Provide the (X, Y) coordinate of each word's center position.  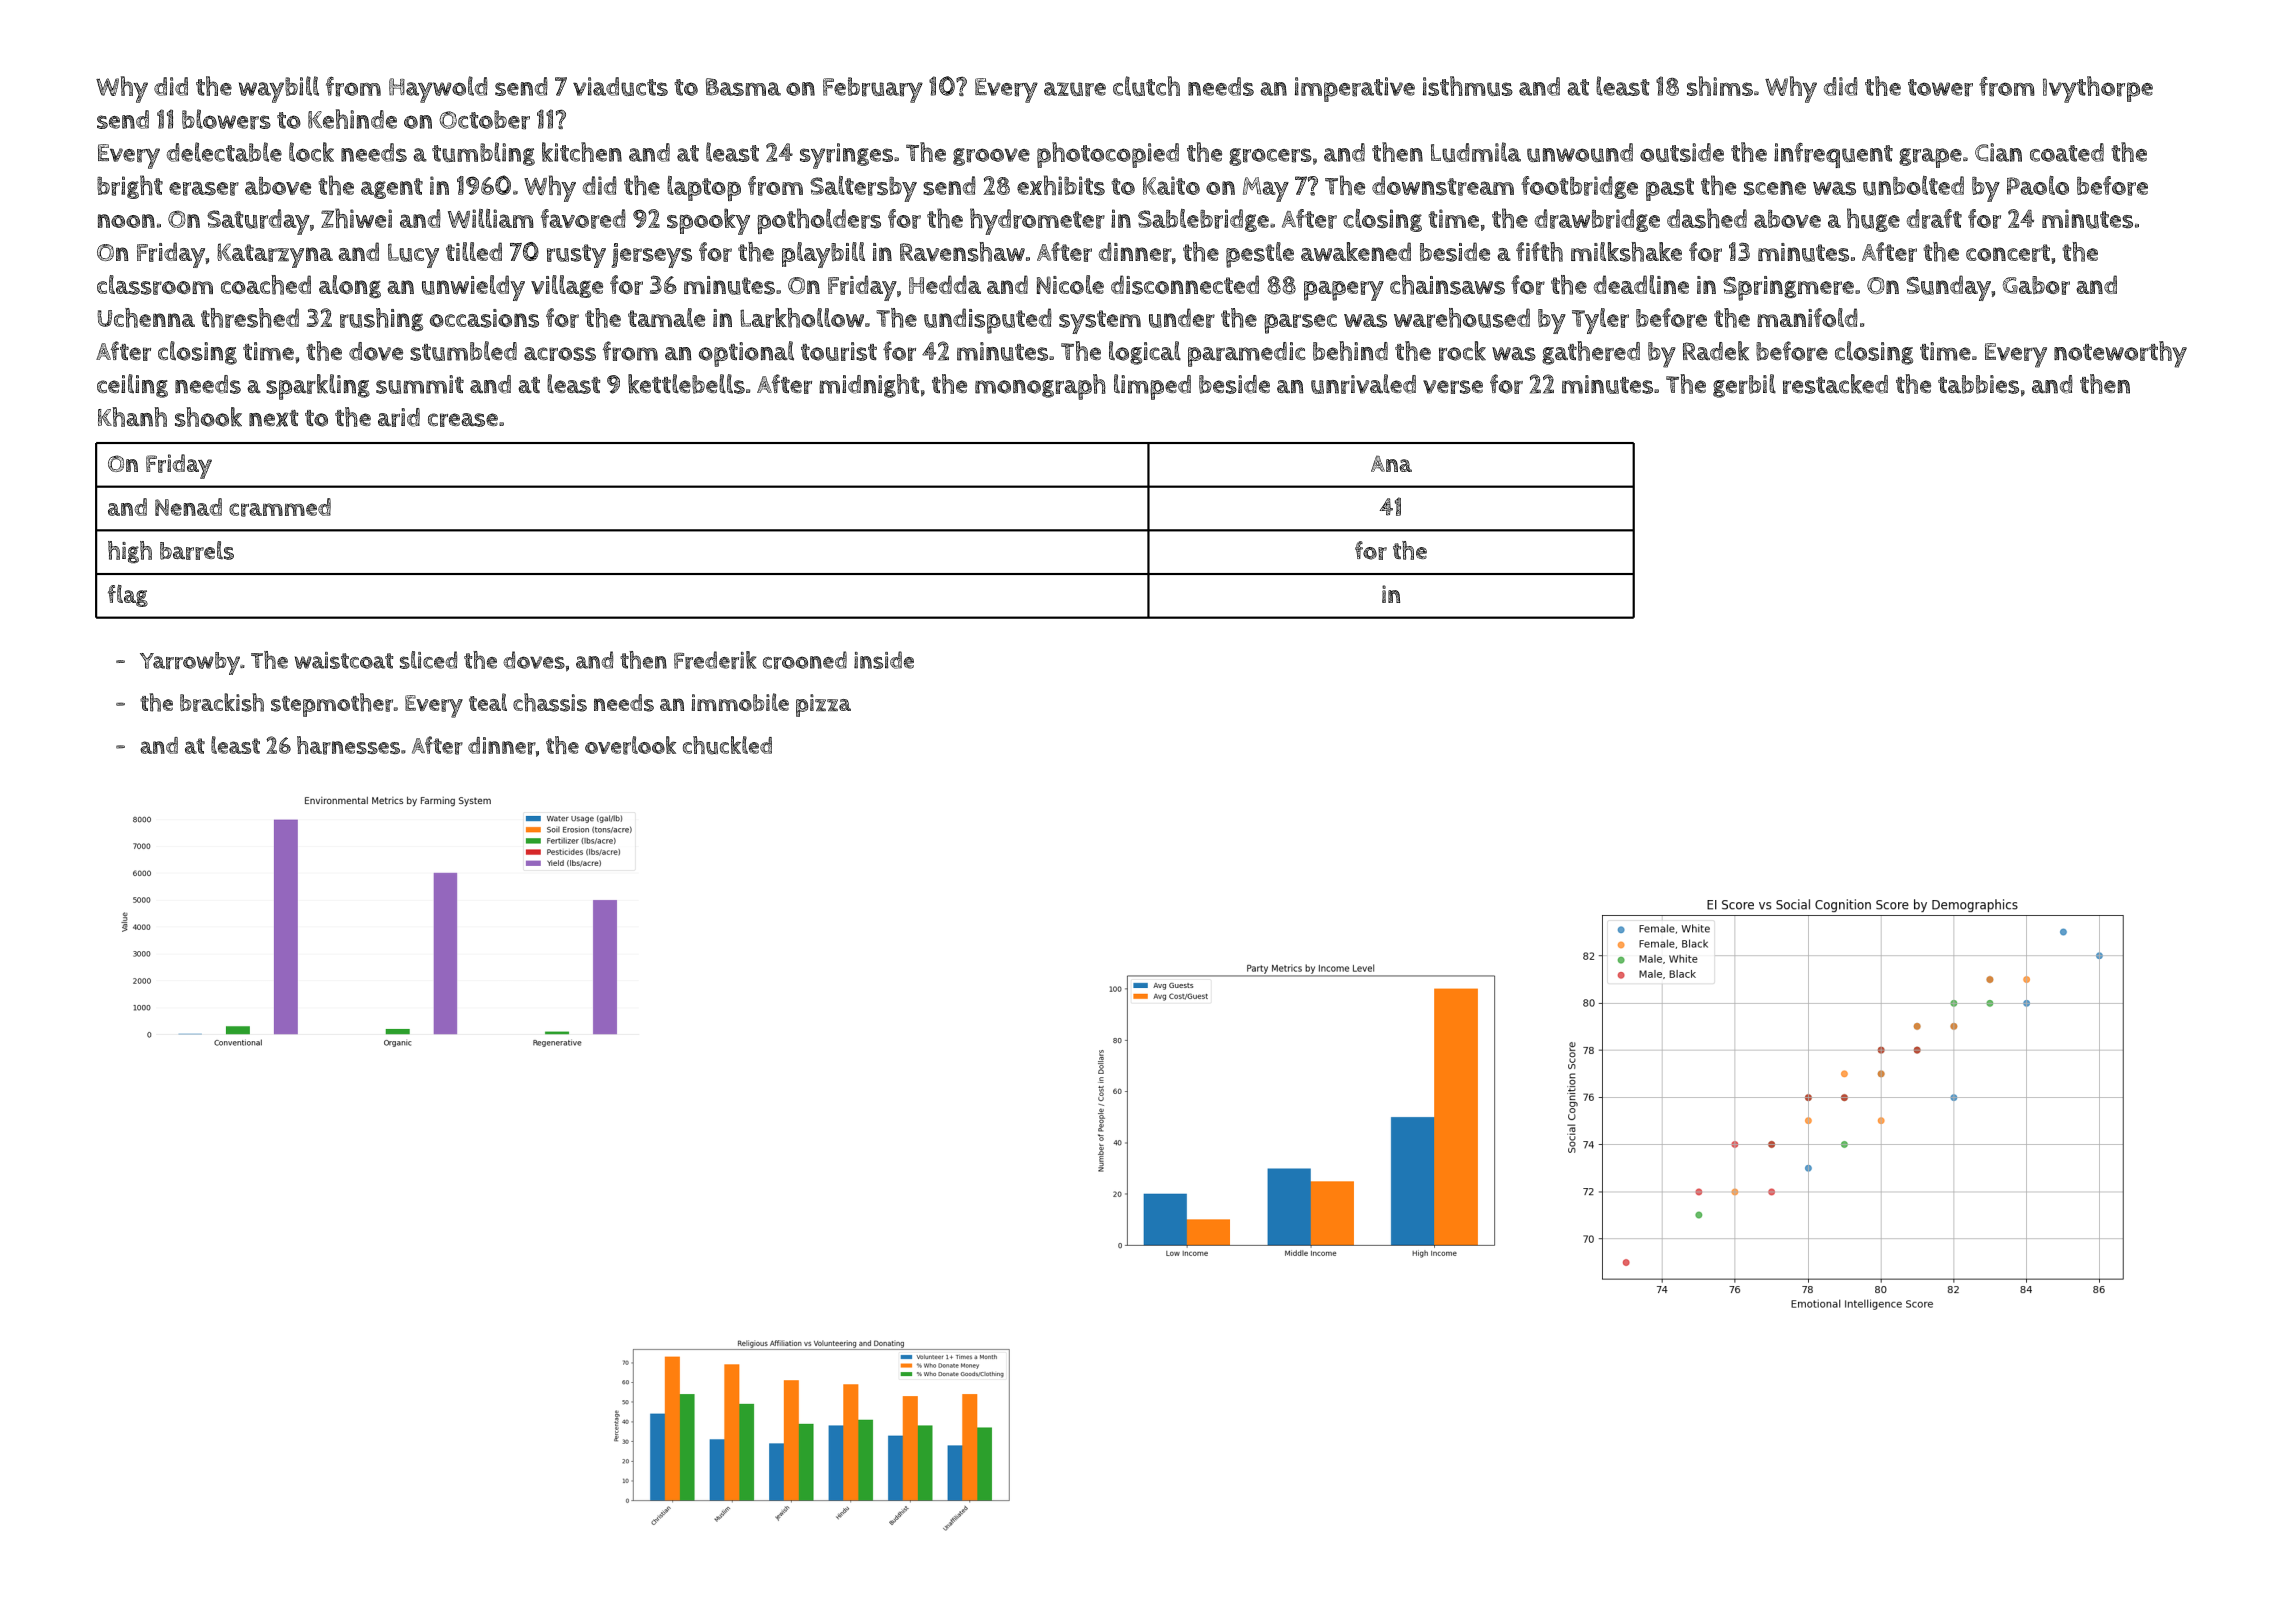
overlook (630, 745)
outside (1682, 152)
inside (884, 660)
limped (1152, 387)
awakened (1356, 251)
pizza (823, 705)
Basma (743, 87)
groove (991, 157)
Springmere (1788, 288)
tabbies (1978, 384)
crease (463, 420)
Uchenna (146, 318)
